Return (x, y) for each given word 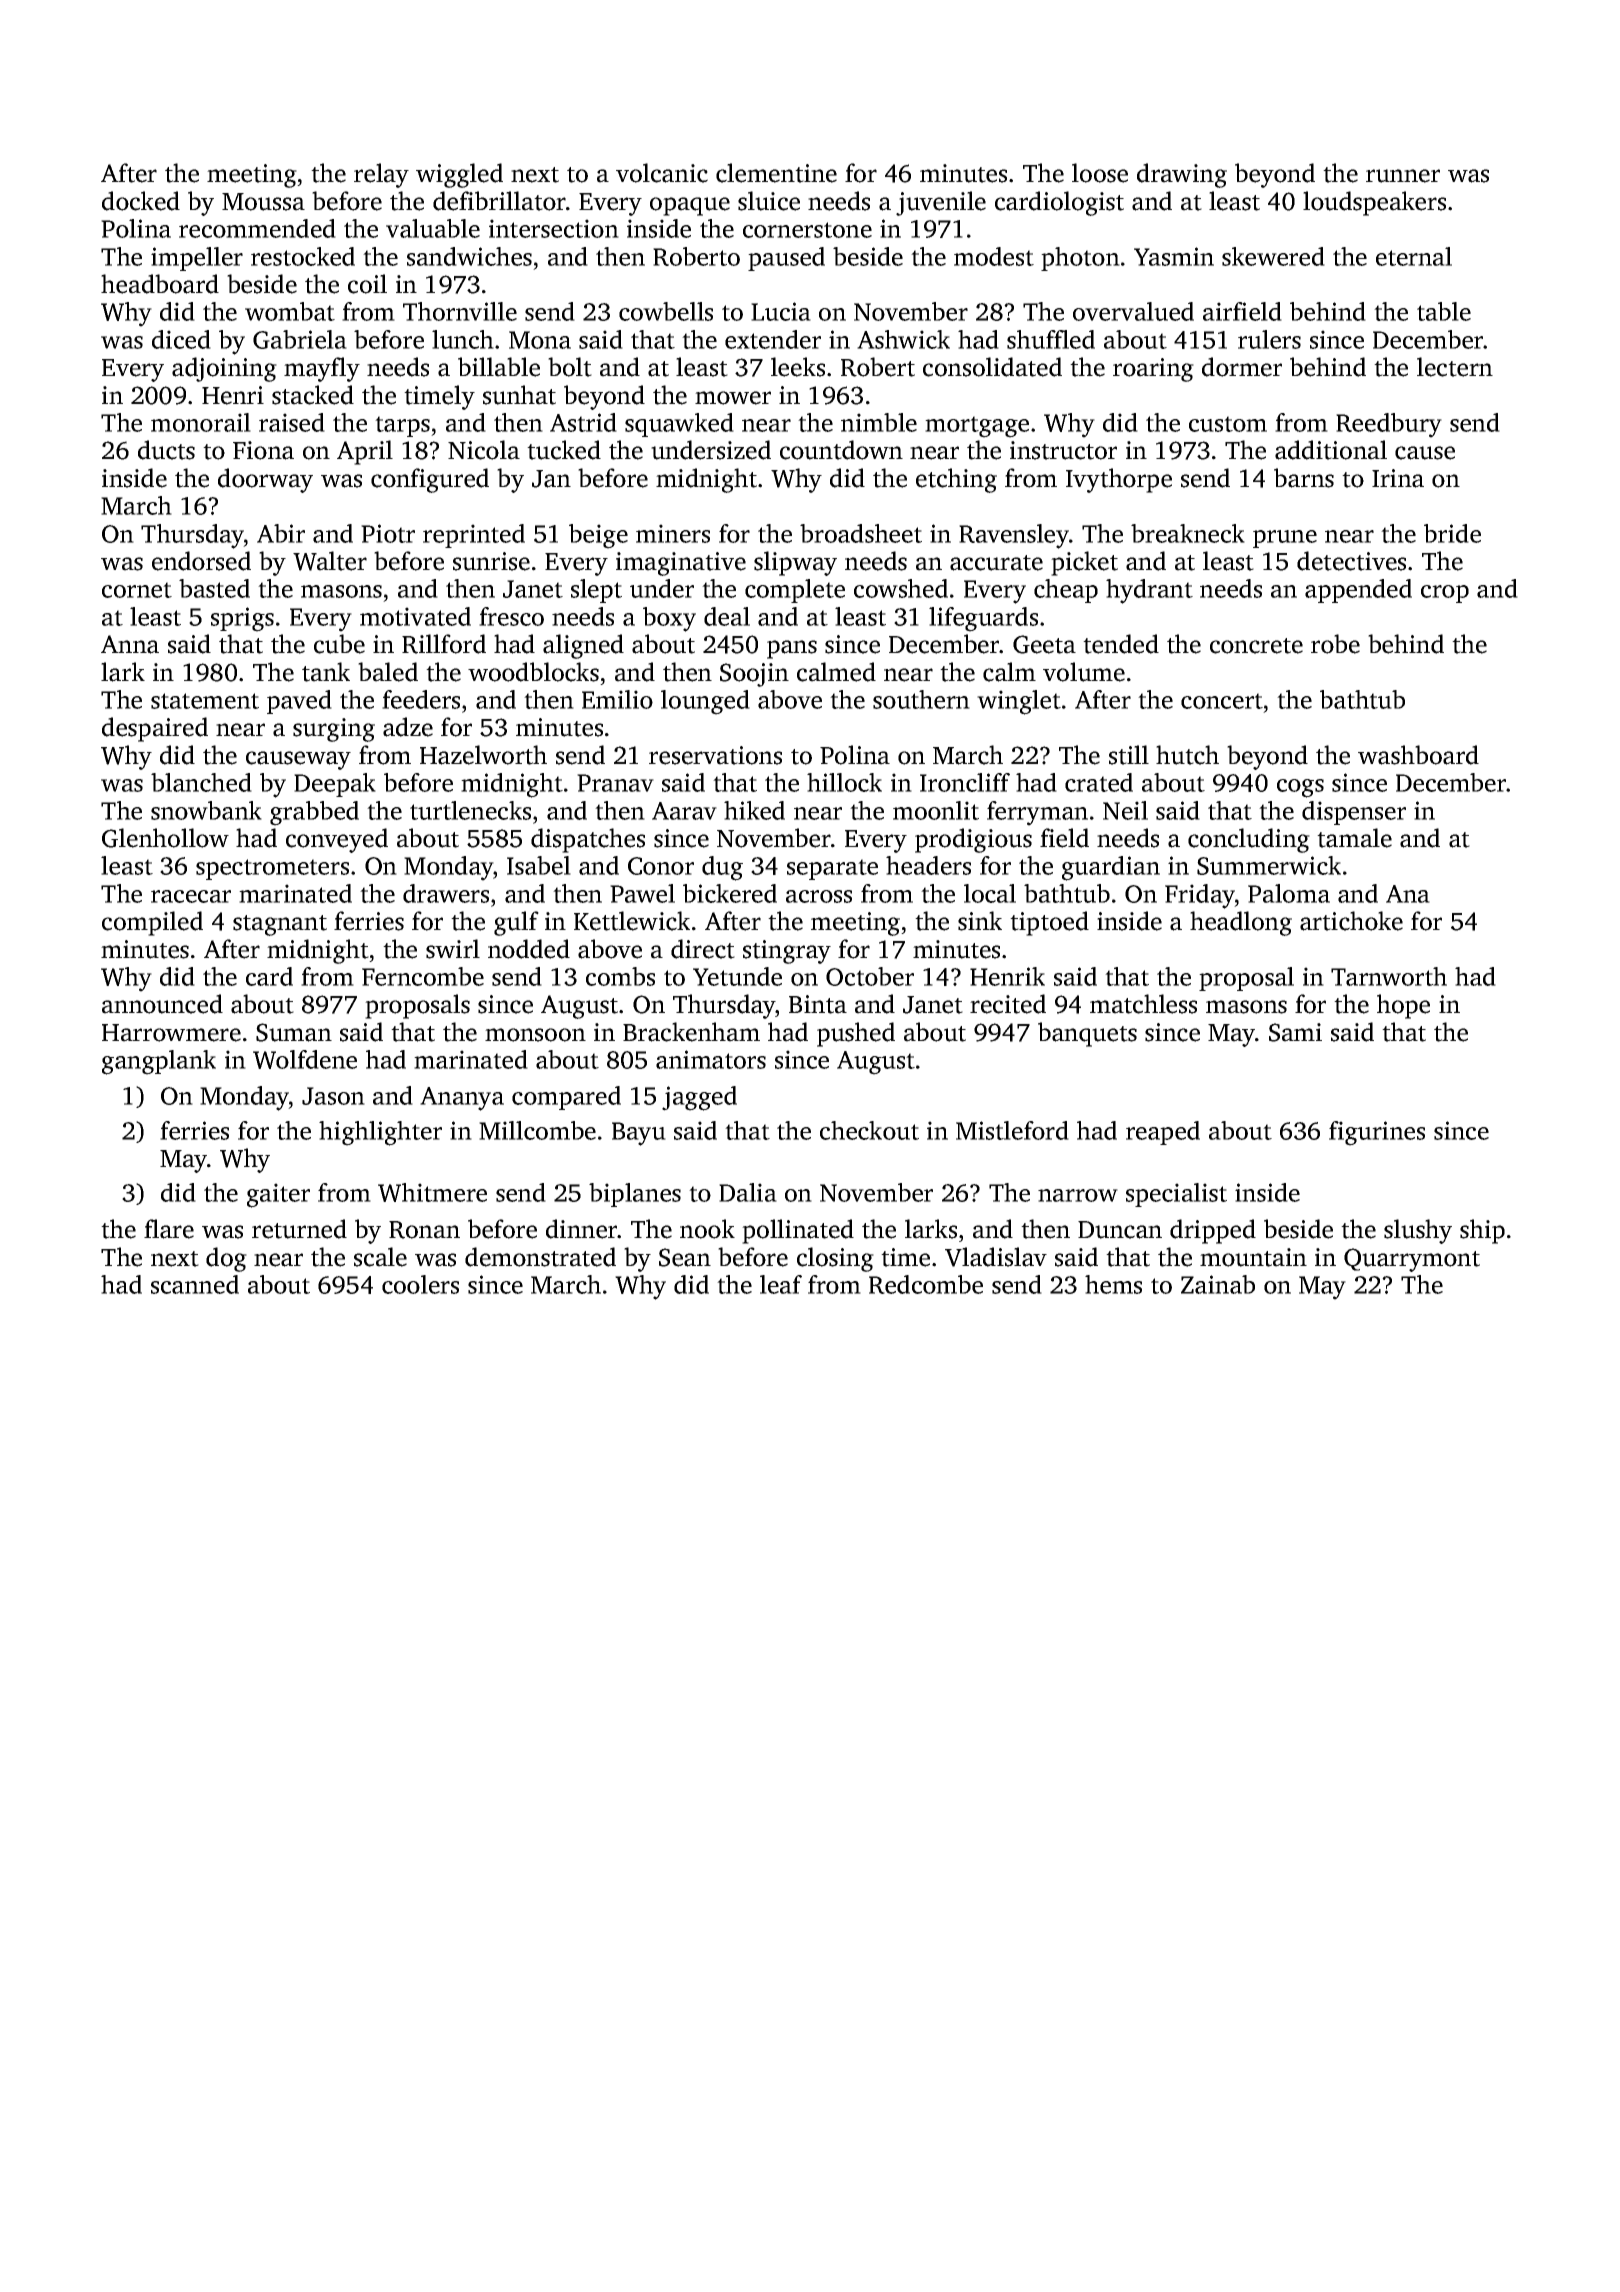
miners (673, 533)
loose (1100, 173)
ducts (166, 450)
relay (381, 175)
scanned (195, 1284)
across (819, 896)
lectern (1455, 367)
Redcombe (926, 1284)
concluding (1249, 840)
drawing (1182, 175)
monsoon (535, 1035)
